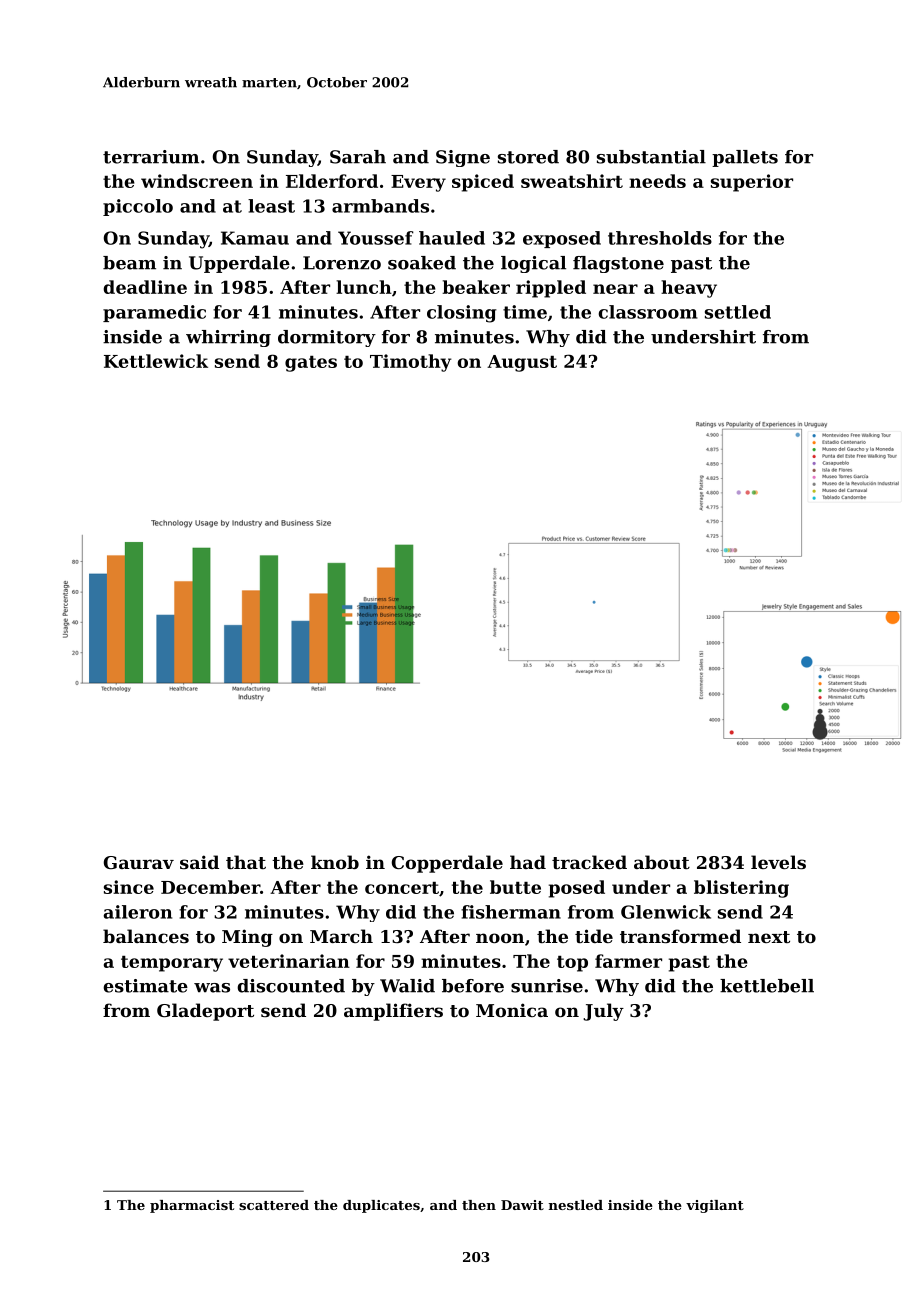 The width and height of the document is (924, 1314). I want to click on soaked, so click(422, 263).
